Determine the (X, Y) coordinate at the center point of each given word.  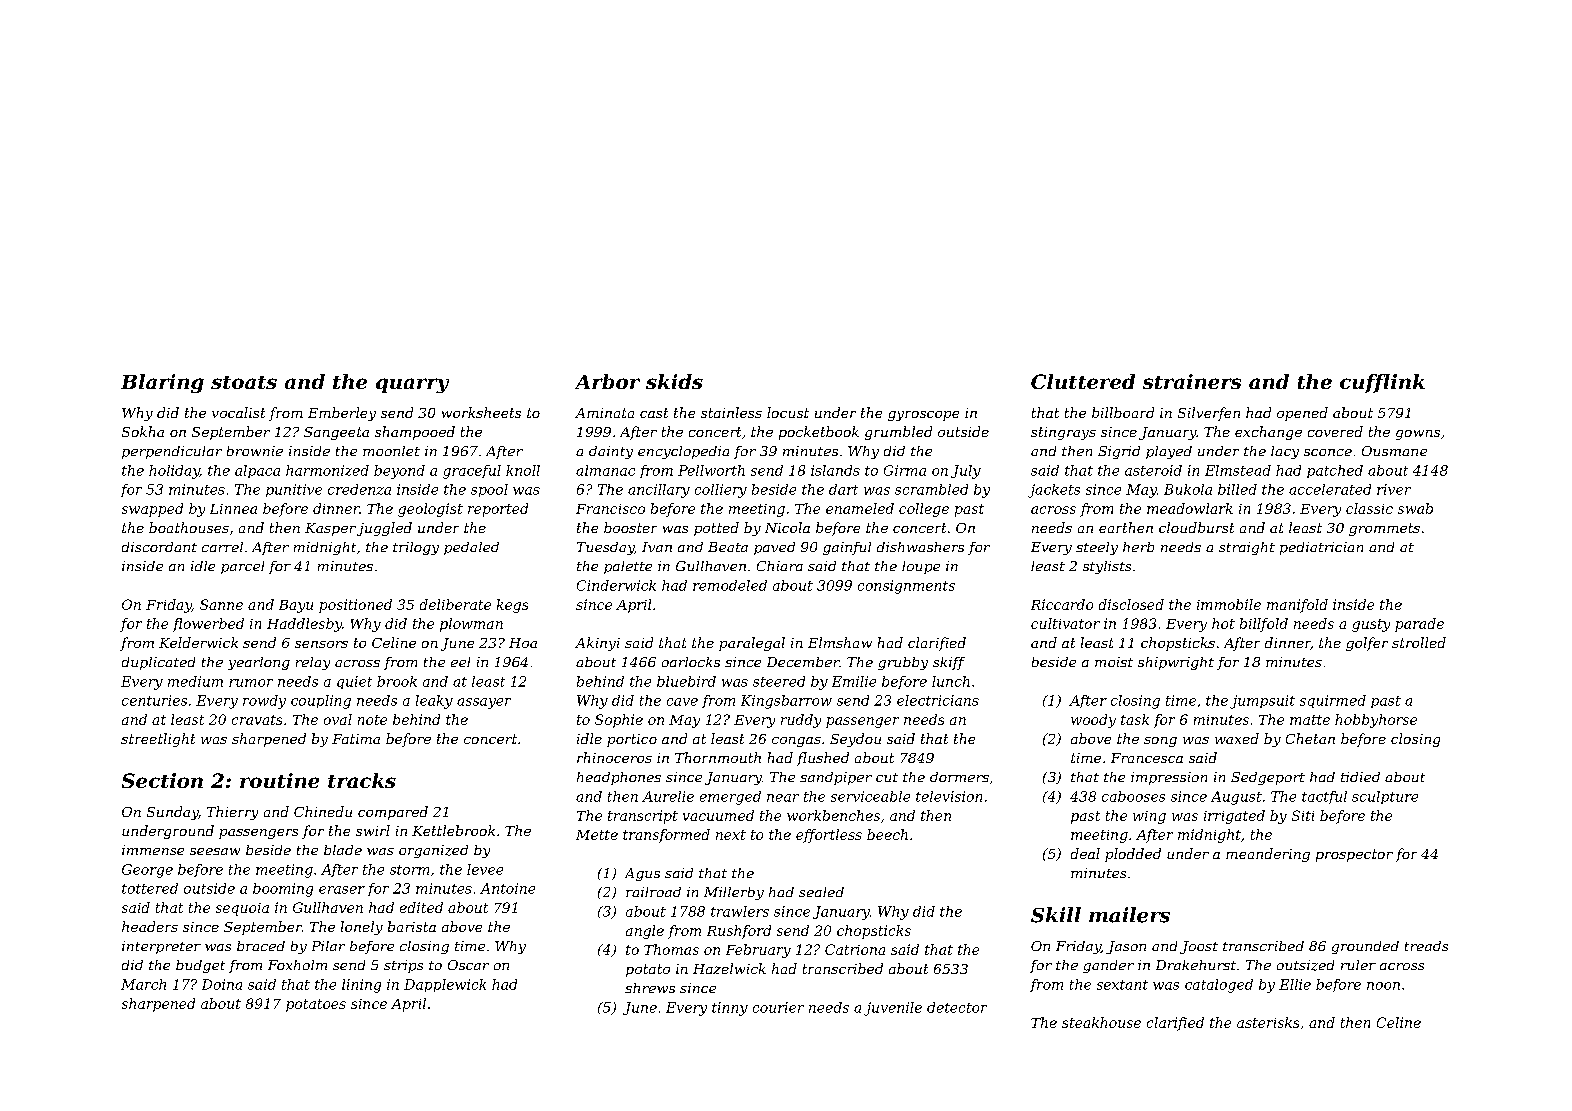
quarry (412, 385)
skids (674, 381)
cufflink (1382, 383)
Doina (222, 984)
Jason (1126, 947)
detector (957, 1007)
